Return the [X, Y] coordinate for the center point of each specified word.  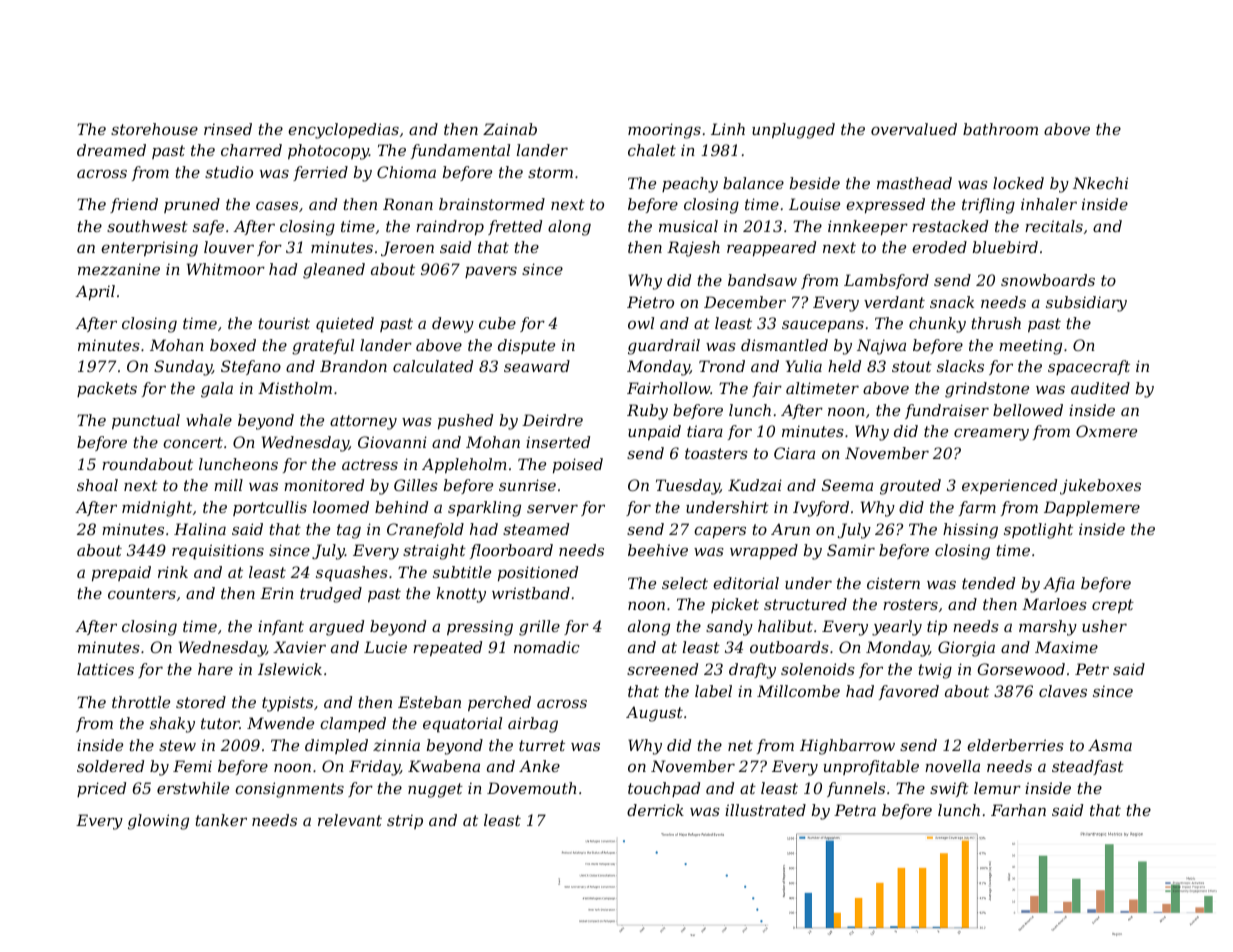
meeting [1030, 347]
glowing [158, 822]
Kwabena [444, 766]
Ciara [794, 453]
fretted [515, 227]
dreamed [111, 150]
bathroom [1000, 129]
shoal [97, 485]
